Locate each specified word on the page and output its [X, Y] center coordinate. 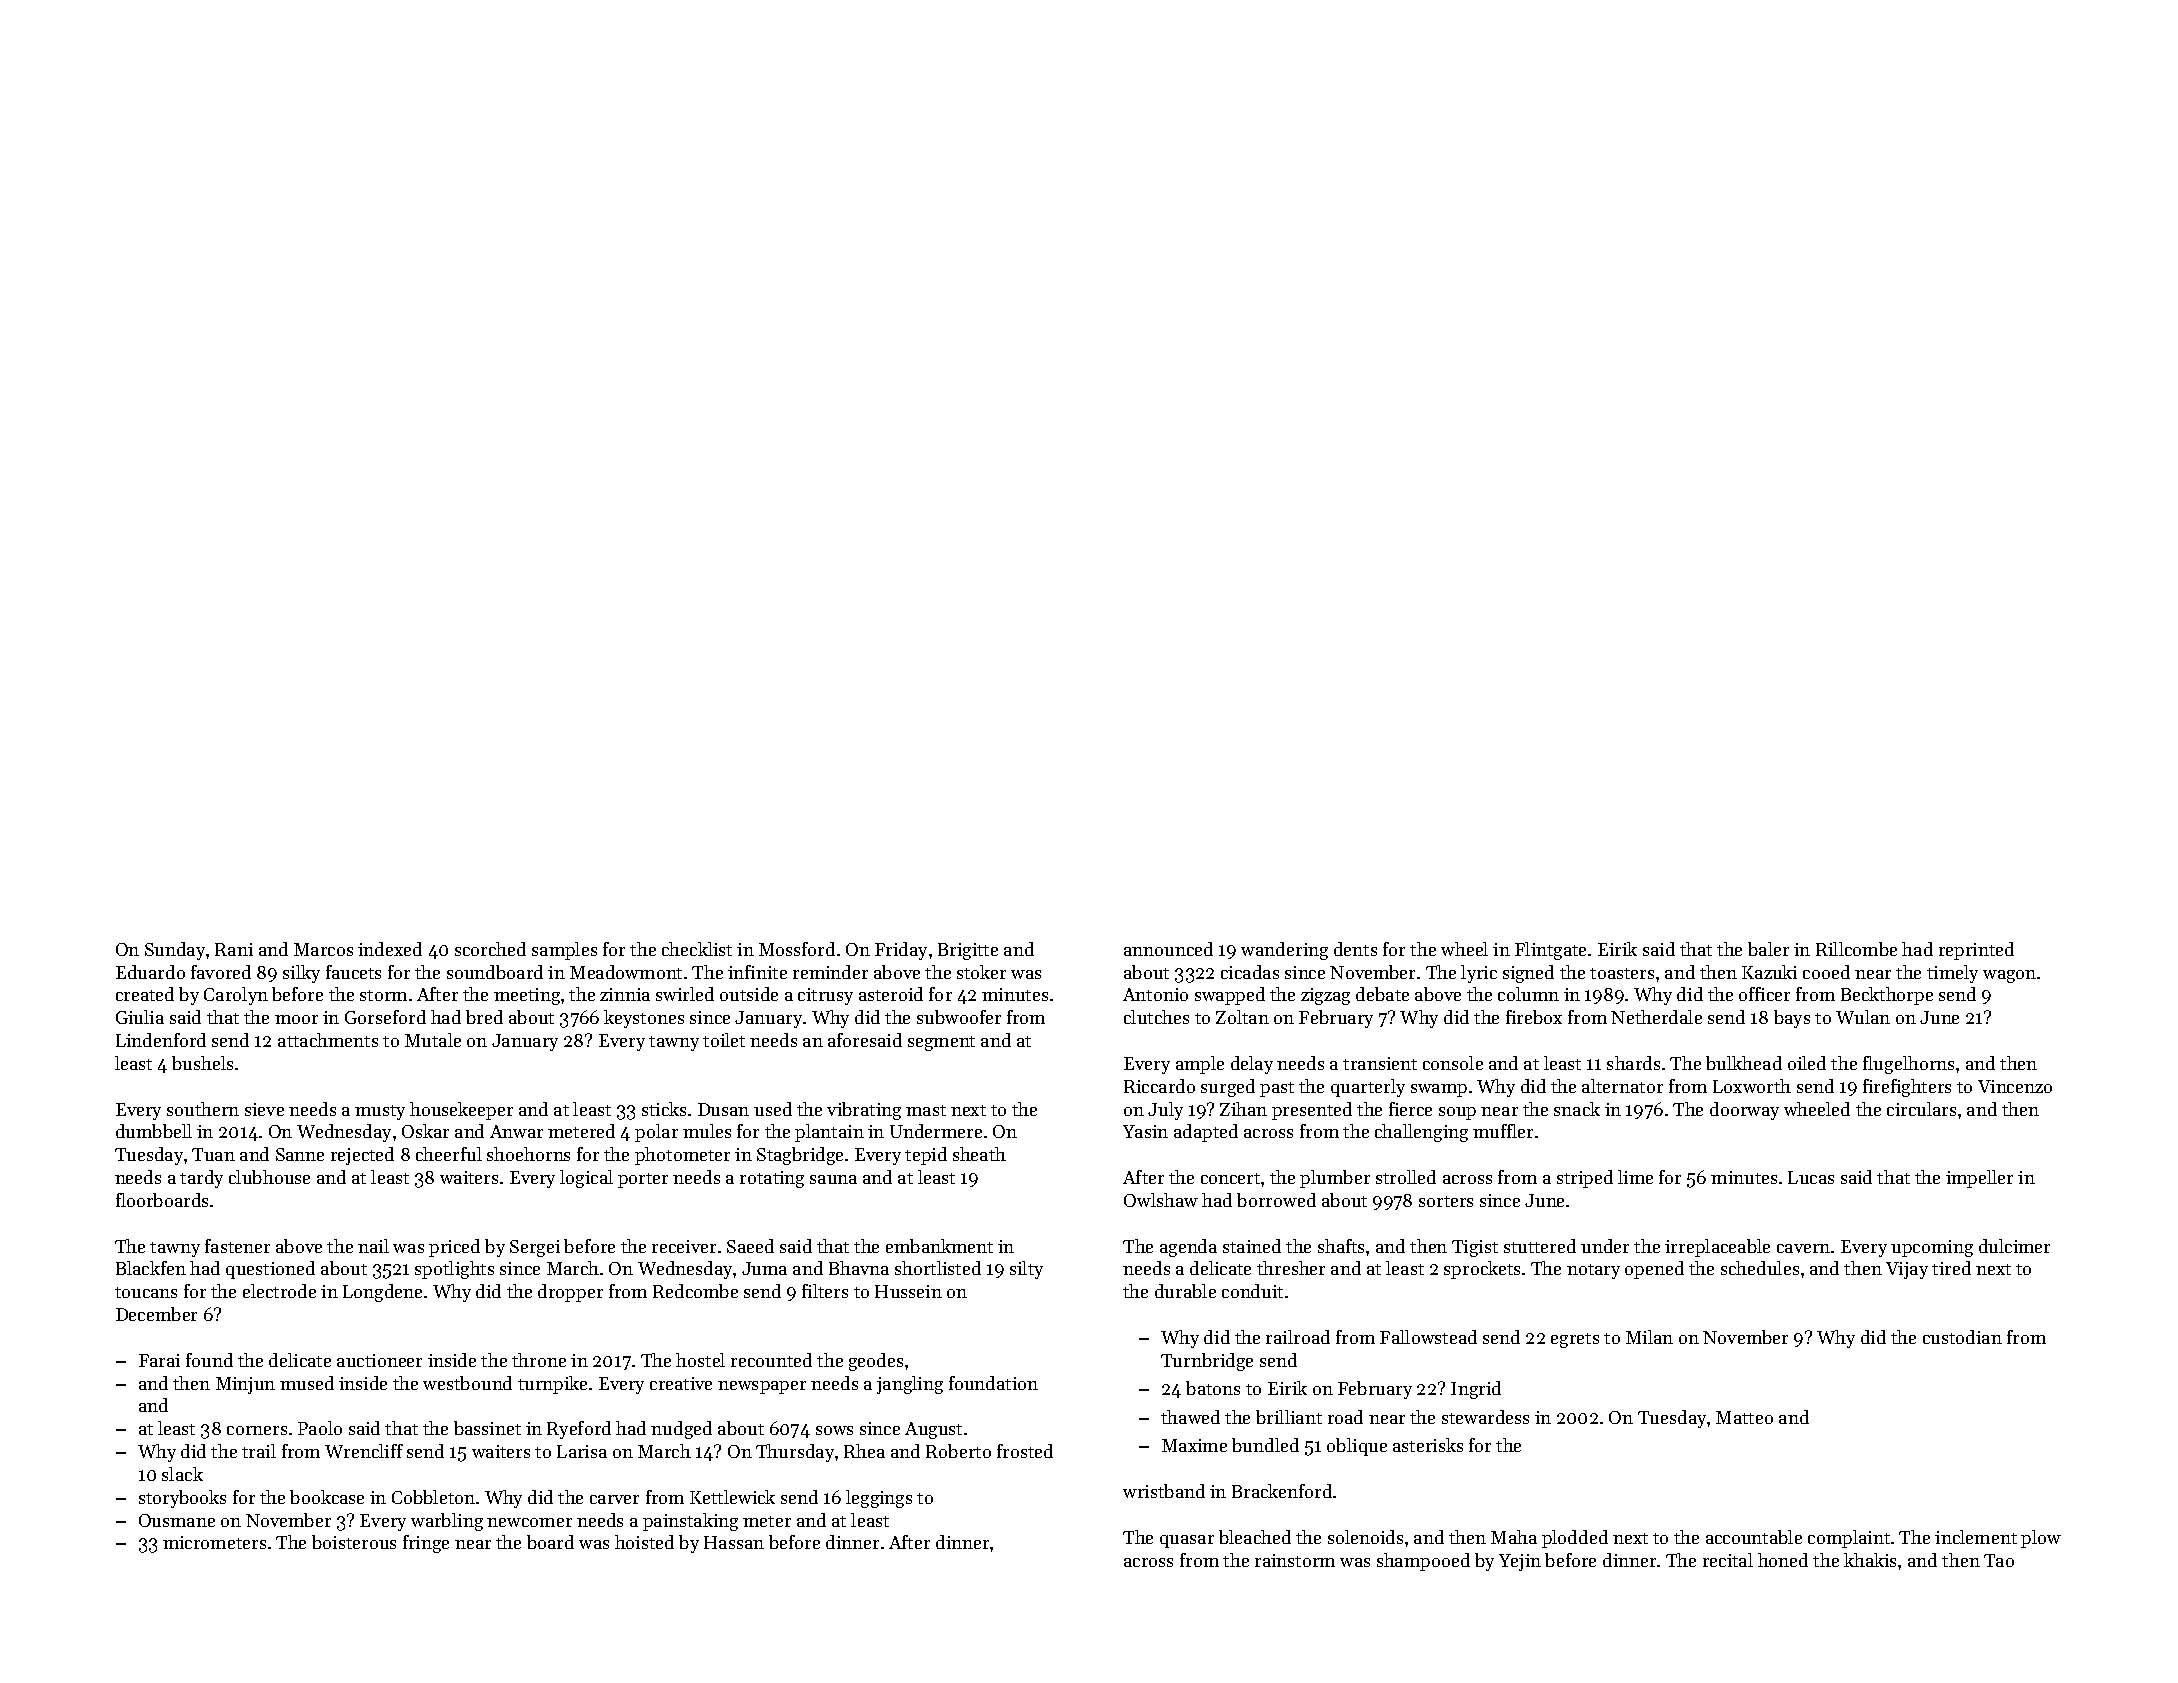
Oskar [425, 1131]
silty [1026, 1270]
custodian [1962, 1337]
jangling [910, 1385]
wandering [1284, 951]
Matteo [1744, 1417]
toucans [146, 1292]
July [1165, 1111]
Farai [159, 1360]
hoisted [644, 1542]
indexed [390, 949]
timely [1952, 974]
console [1453, 1063]
